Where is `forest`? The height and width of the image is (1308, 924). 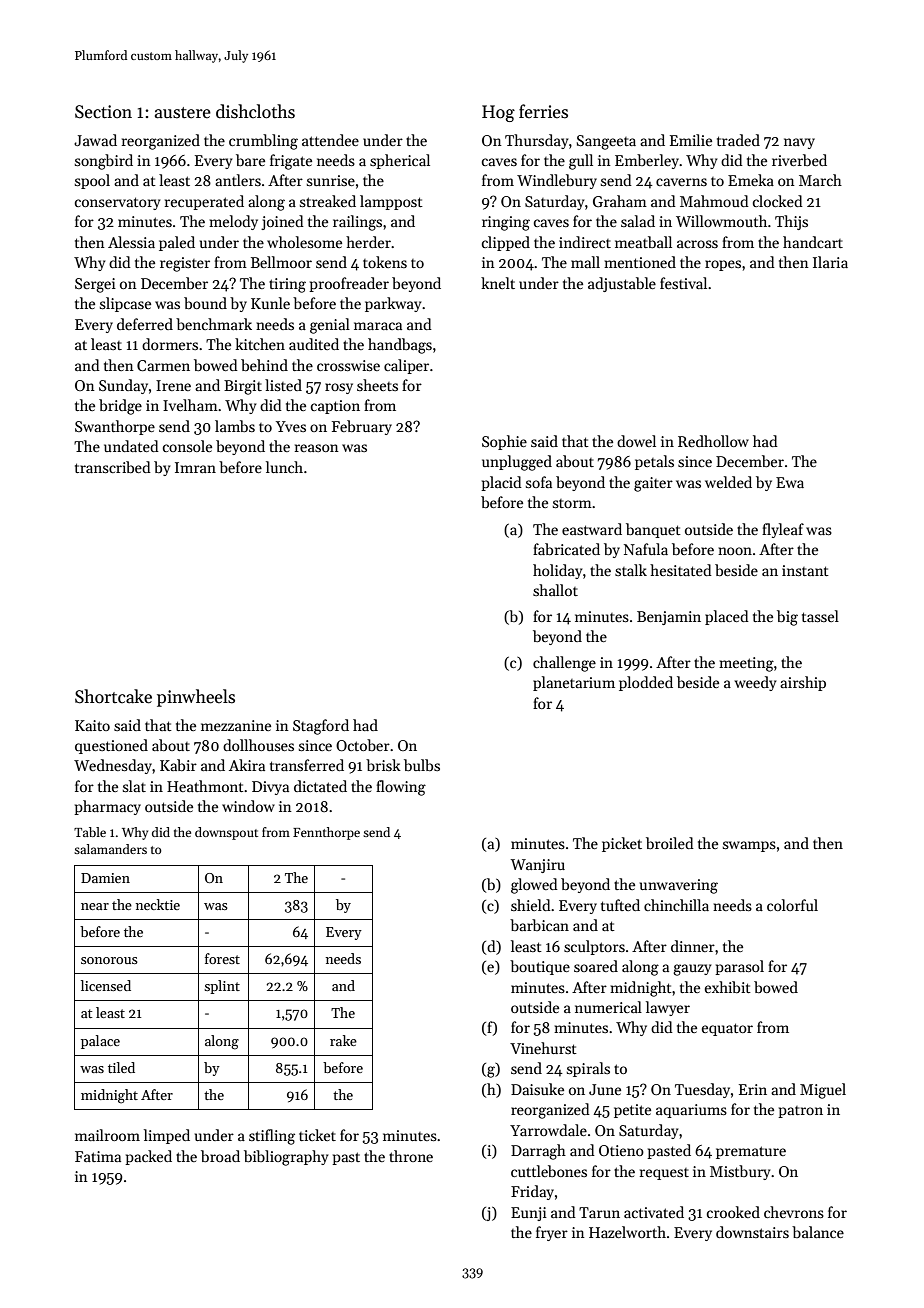
forest is located at coordinates (222, 958).
